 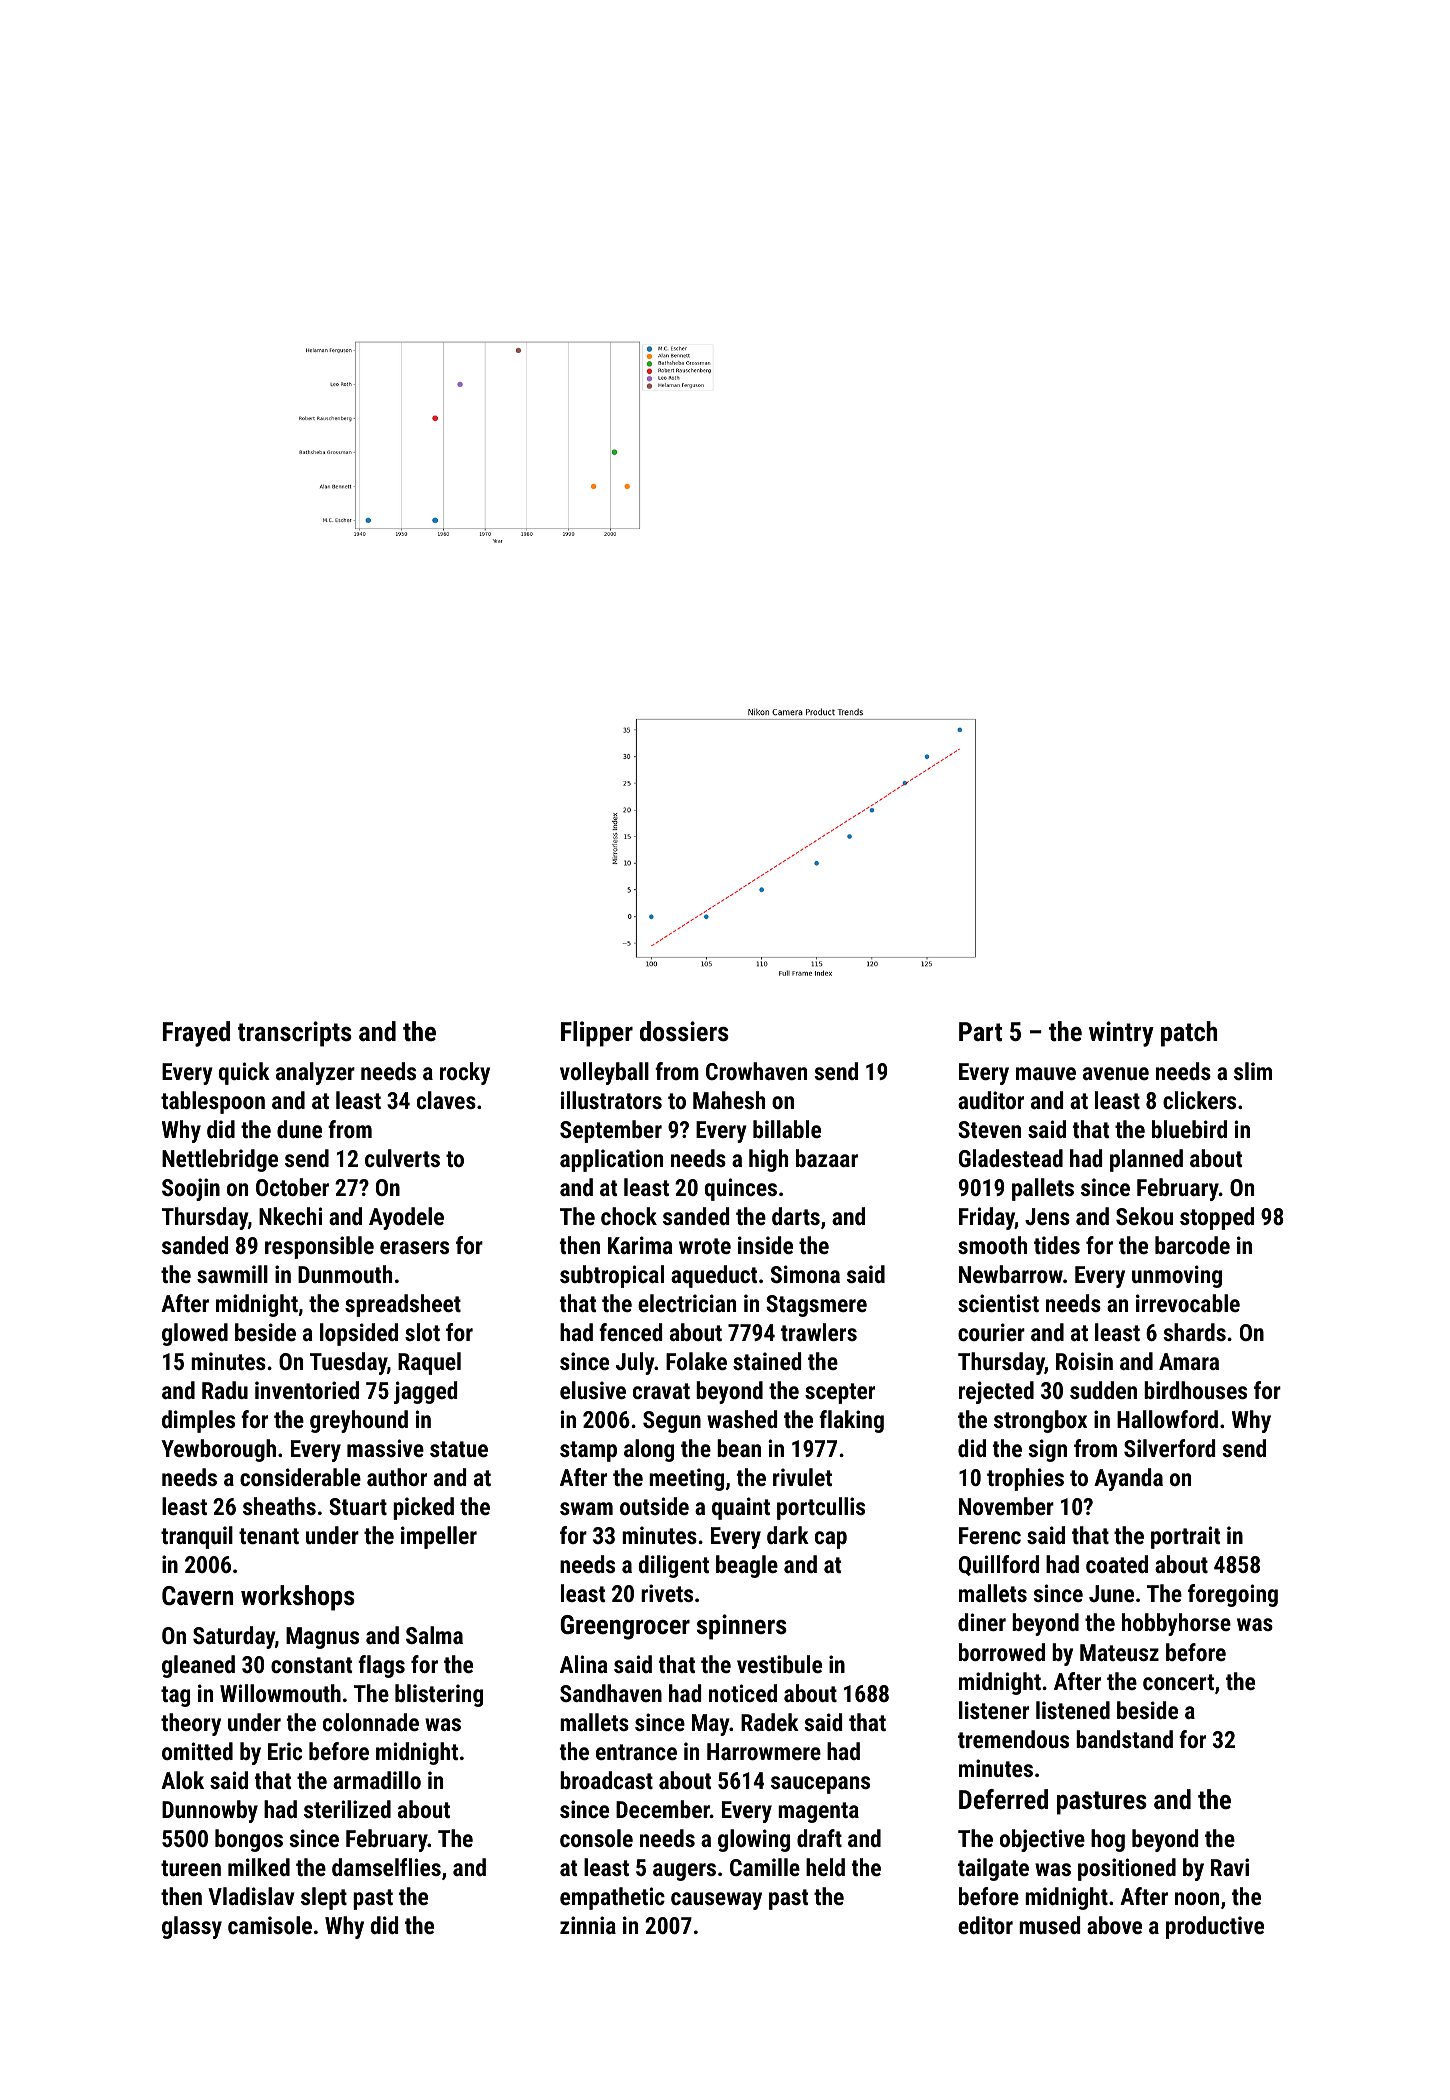 I want to click on held, so click(x=825, y=1867).
